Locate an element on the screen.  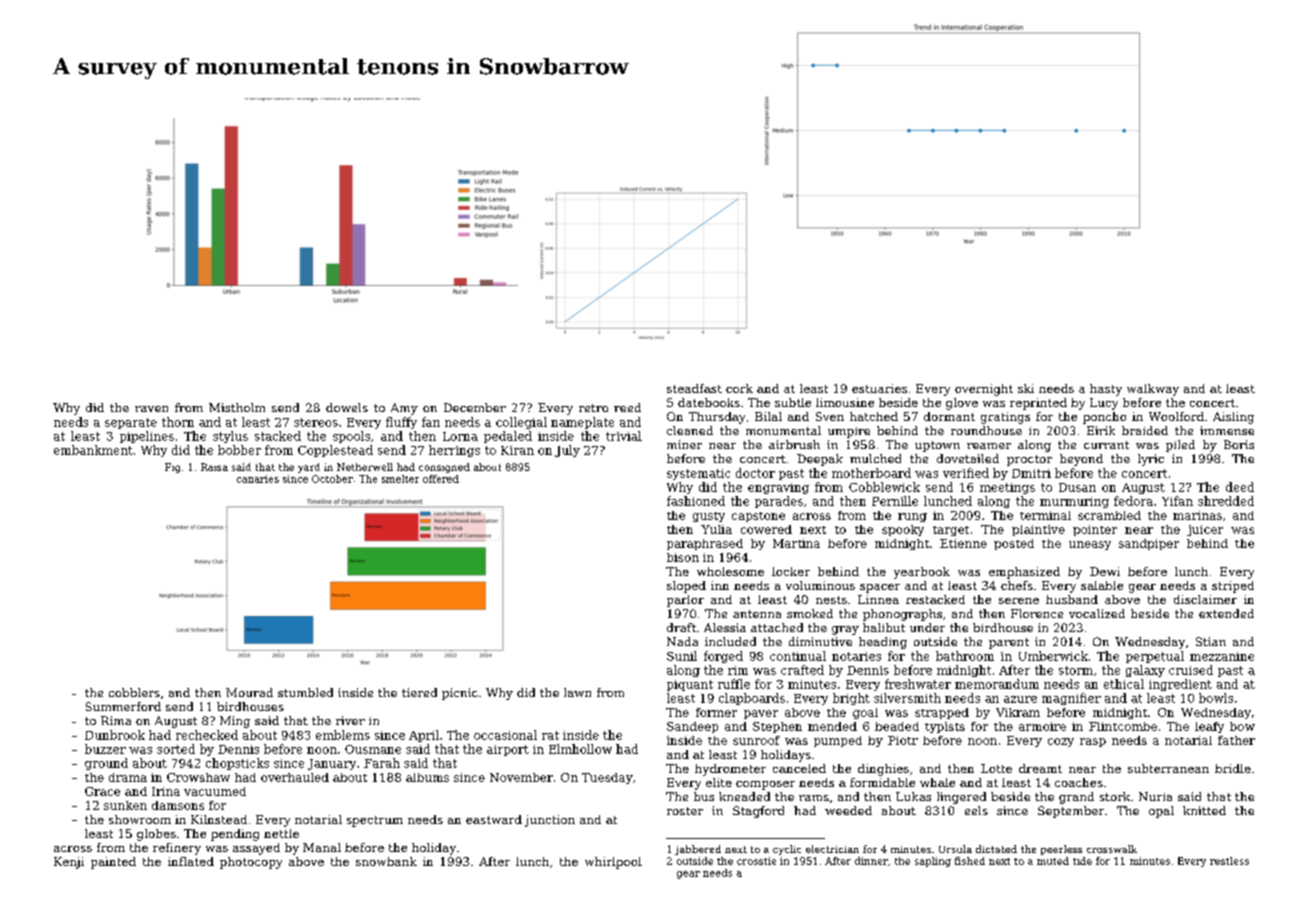
plaintive is located at coordinates (1038, 530).
